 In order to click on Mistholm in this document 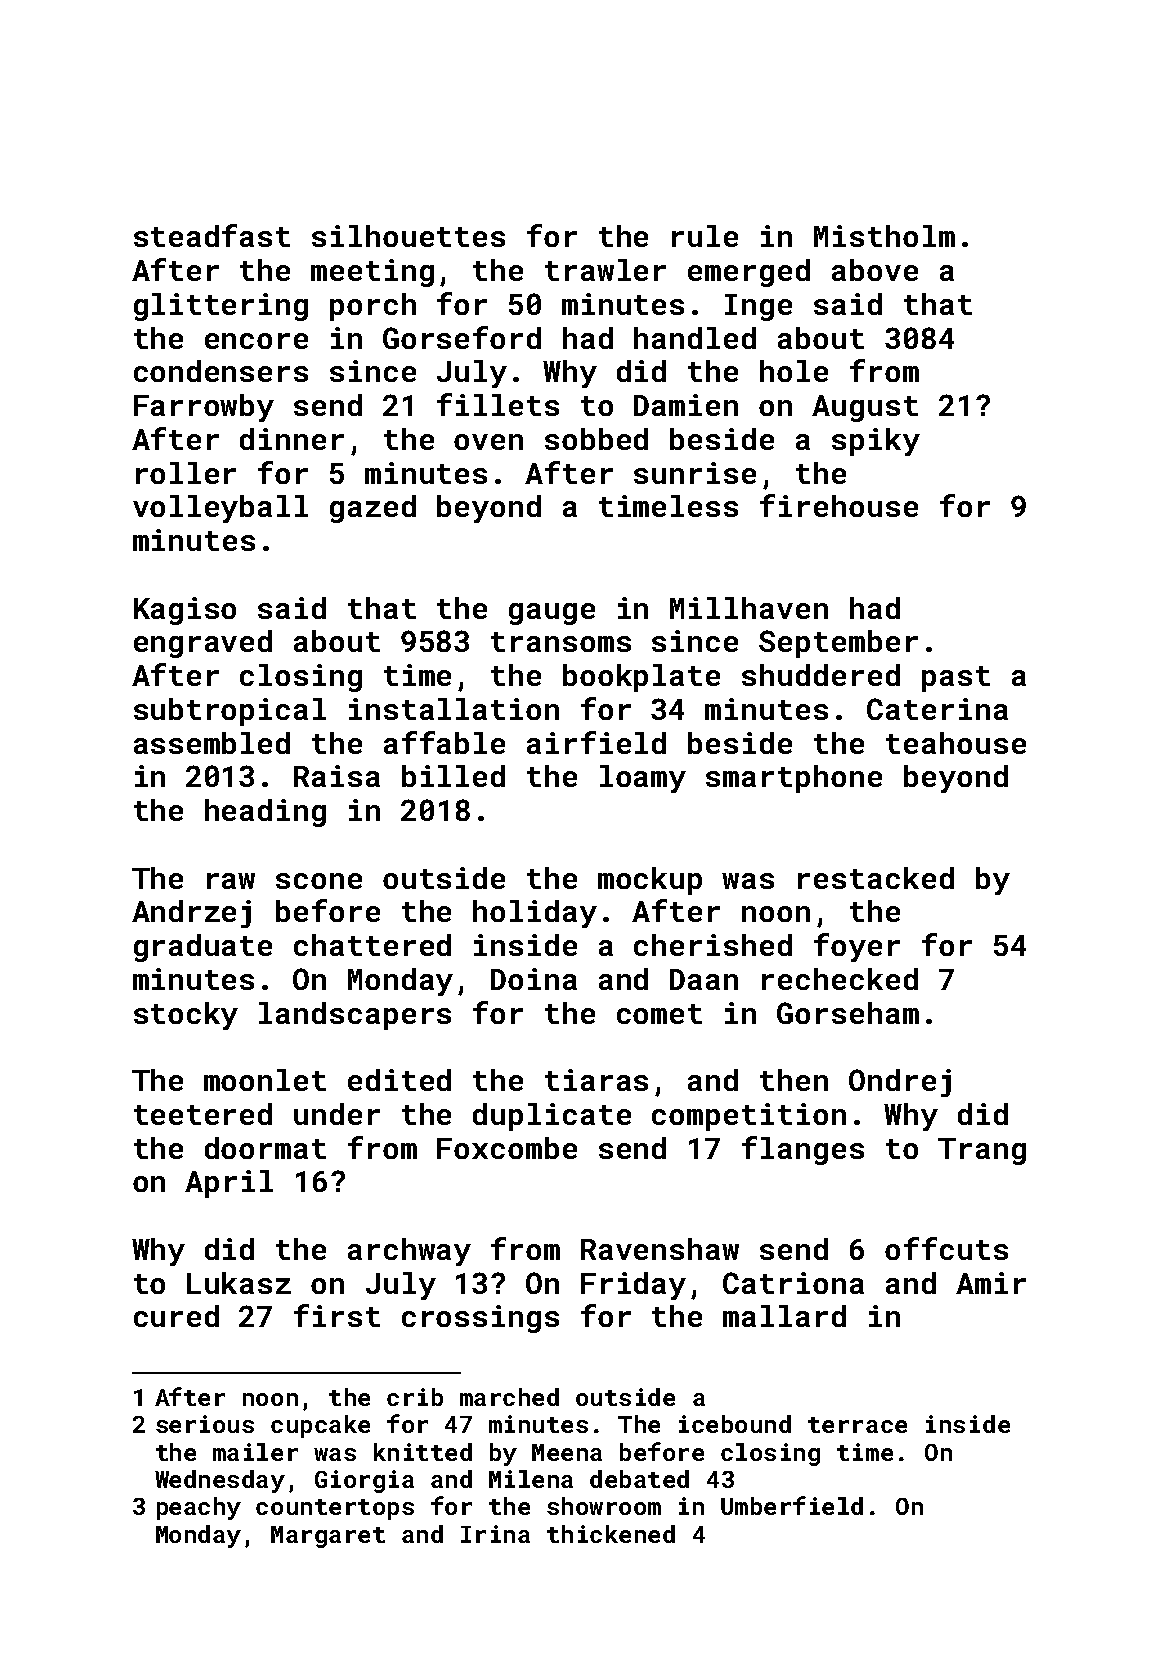, I will do `click(884, 236)`.
